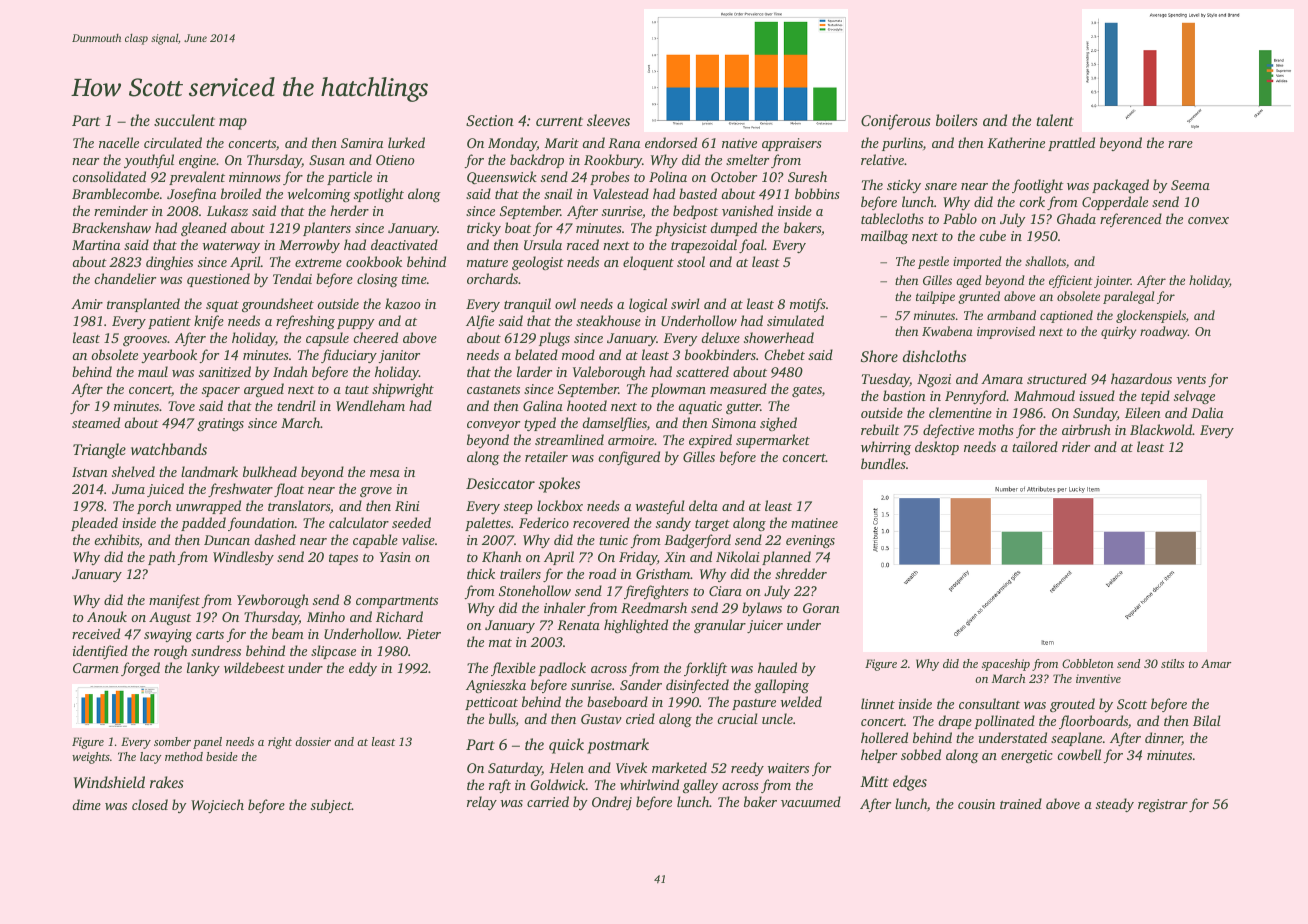  What do you see at coordinates (957, 120) in the screenshot?
I see `boilers` at bounding box center [957, 120].
